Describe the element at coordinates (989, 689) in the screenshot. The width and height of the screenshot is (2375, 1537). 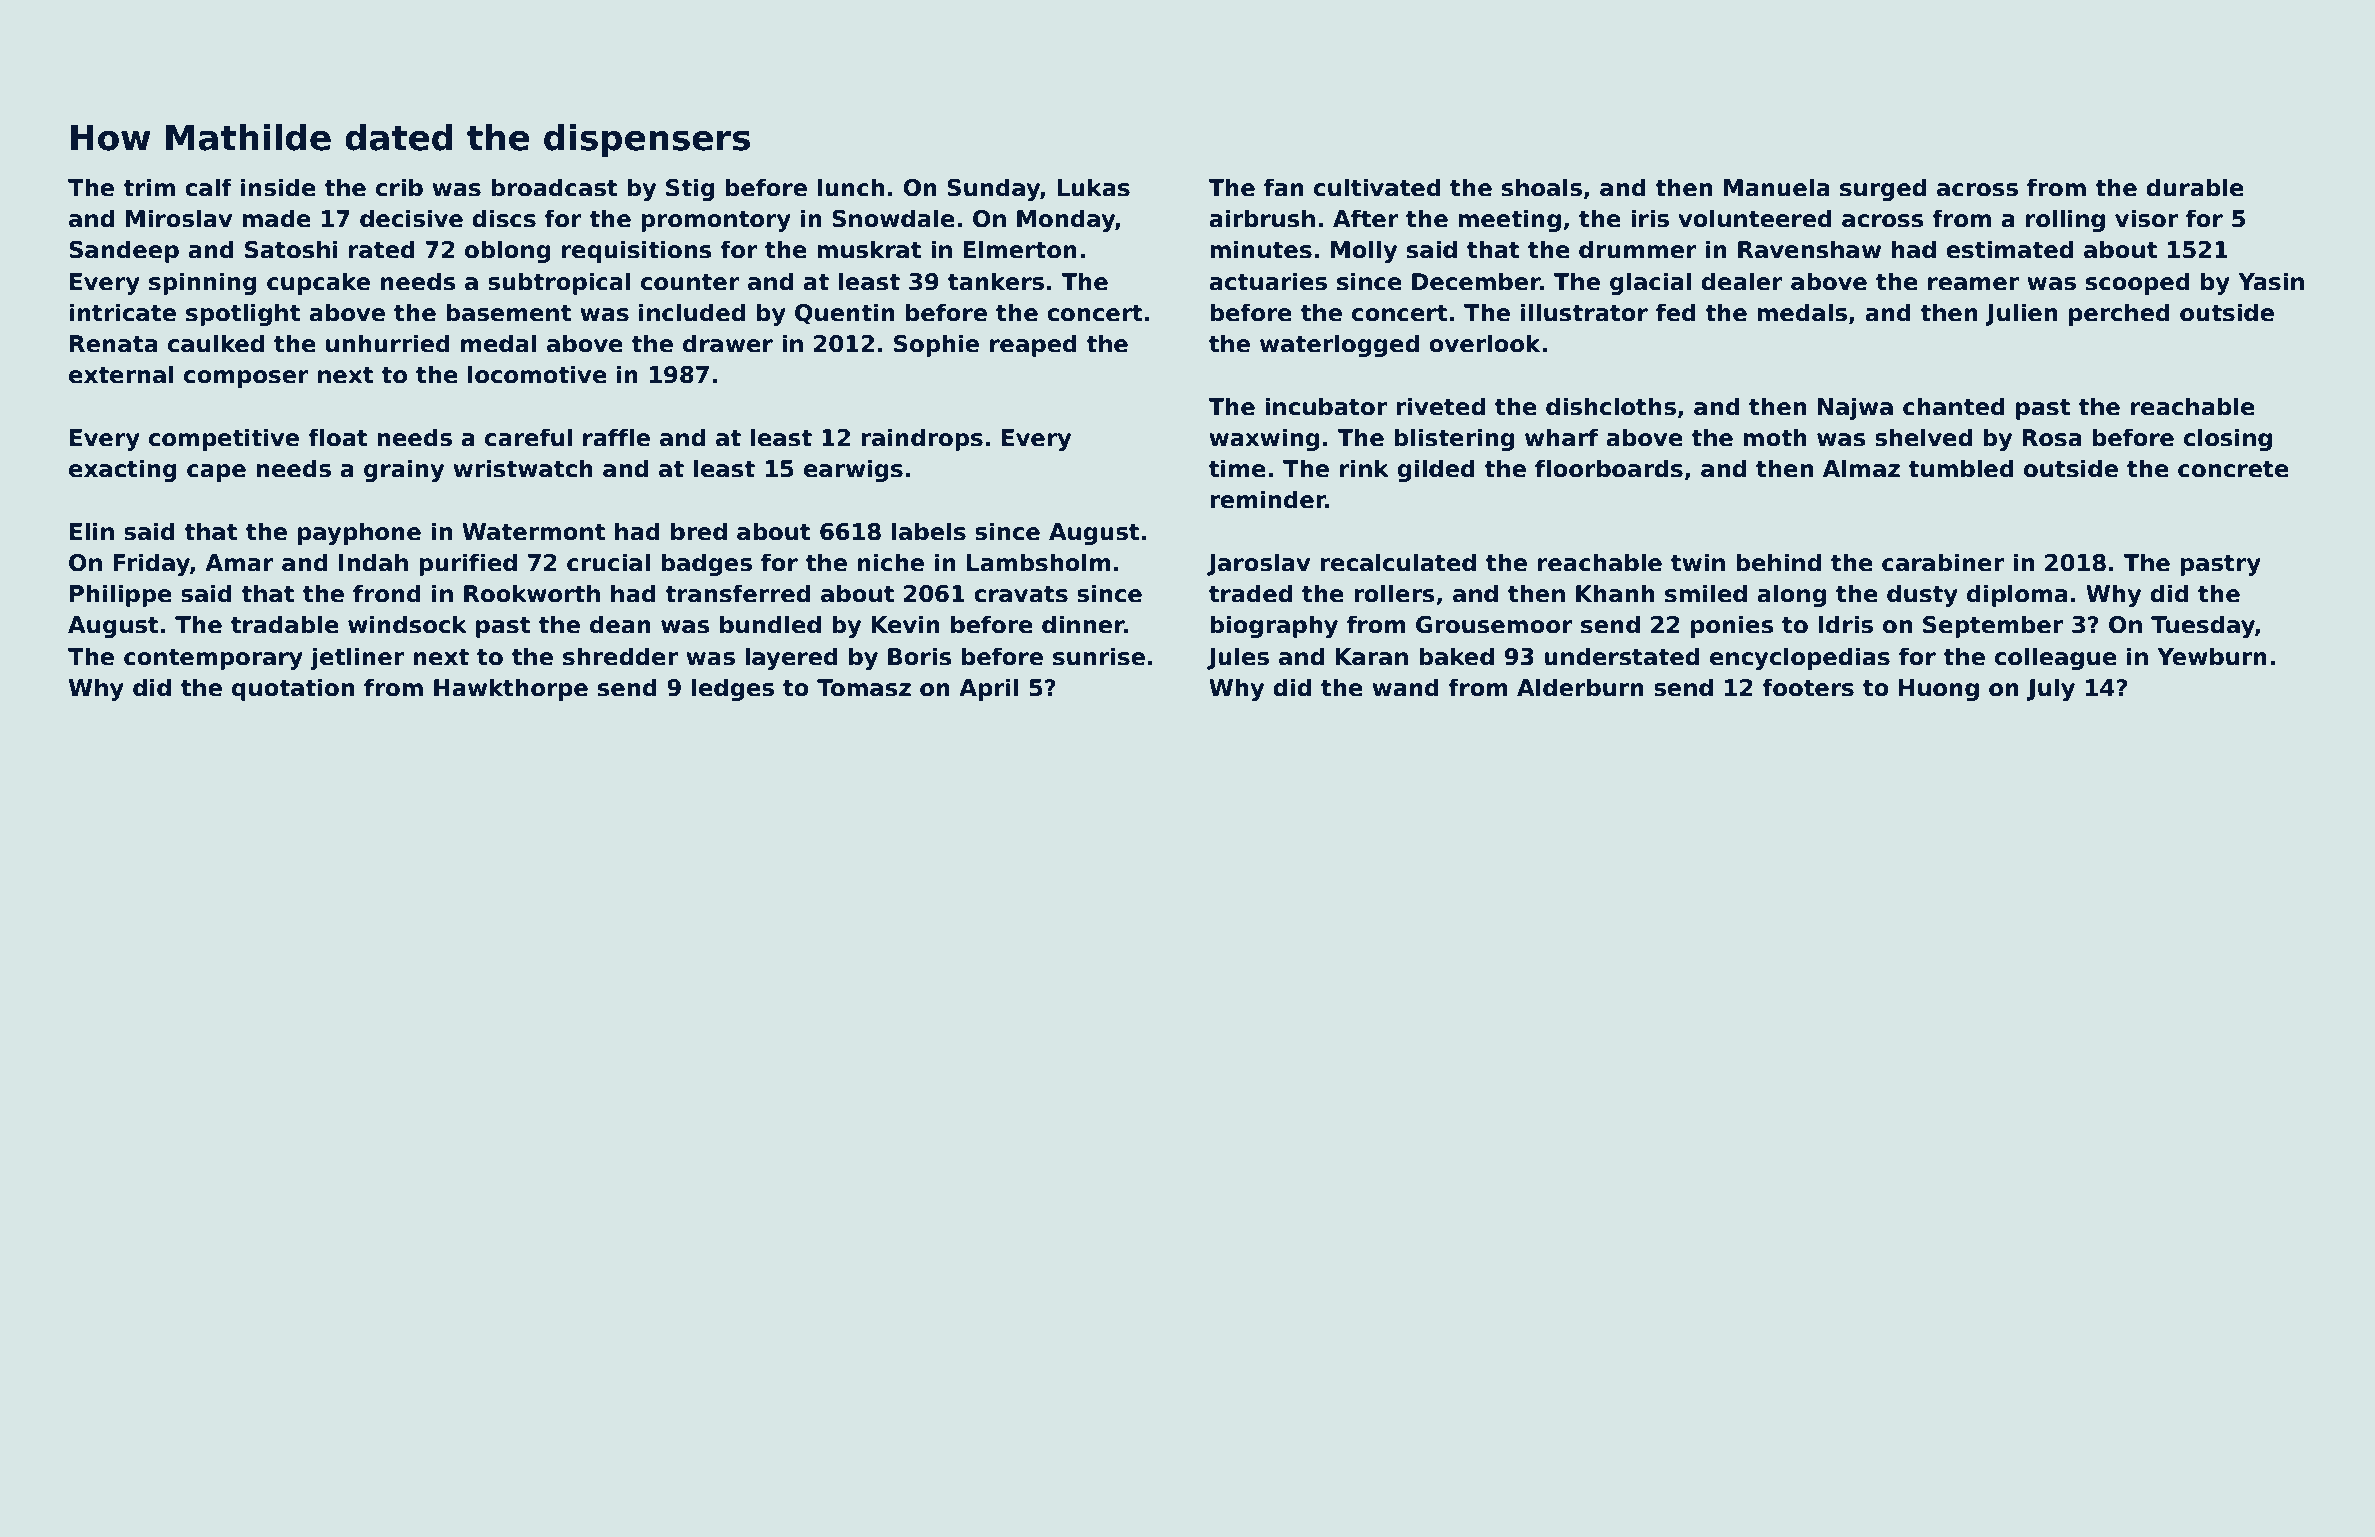
I see `April` at that location.
